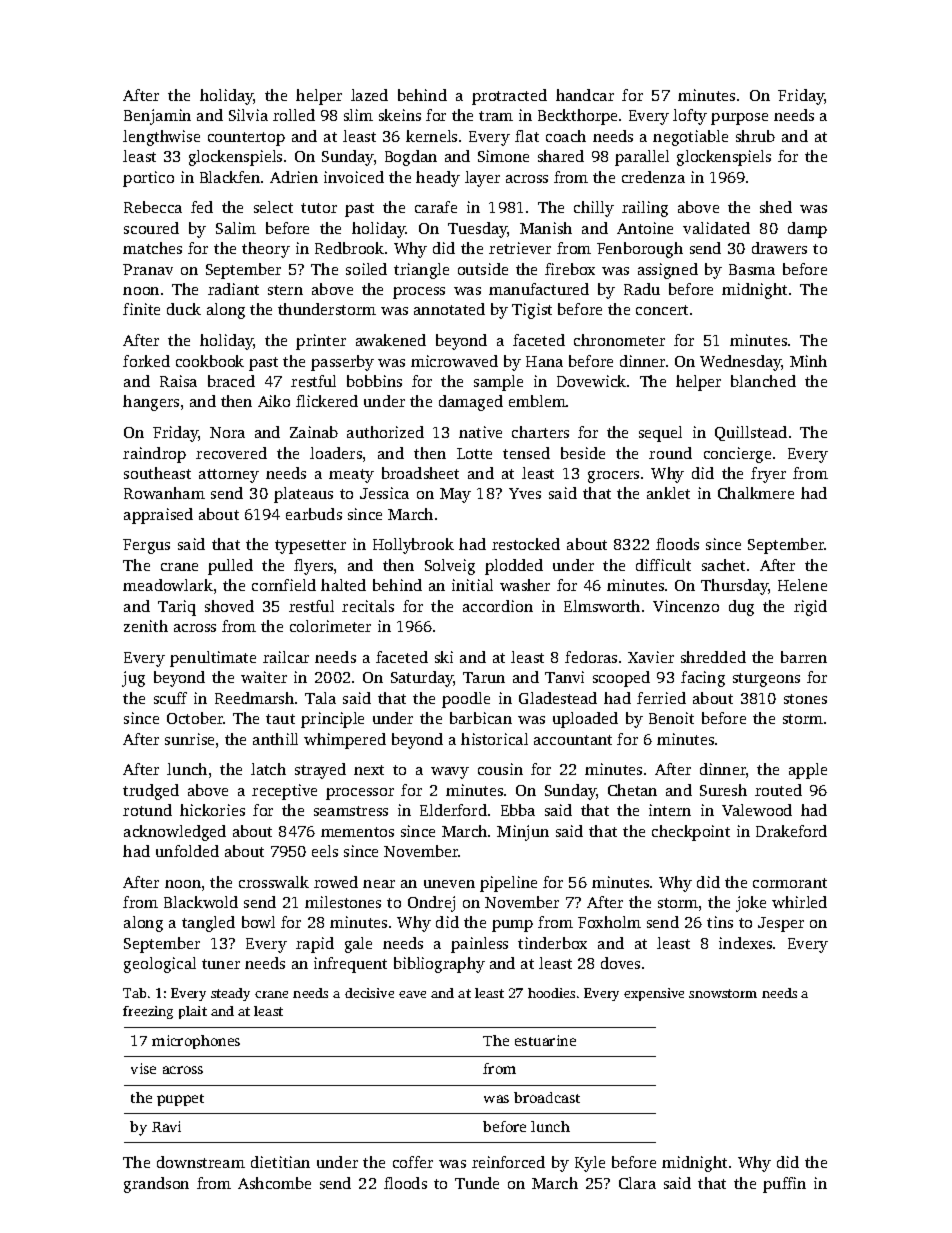 The image size is (952, 1233). What do you see at coordinates (620, 963) in the image?
I see `doves` at bounding box center [620, 963].
